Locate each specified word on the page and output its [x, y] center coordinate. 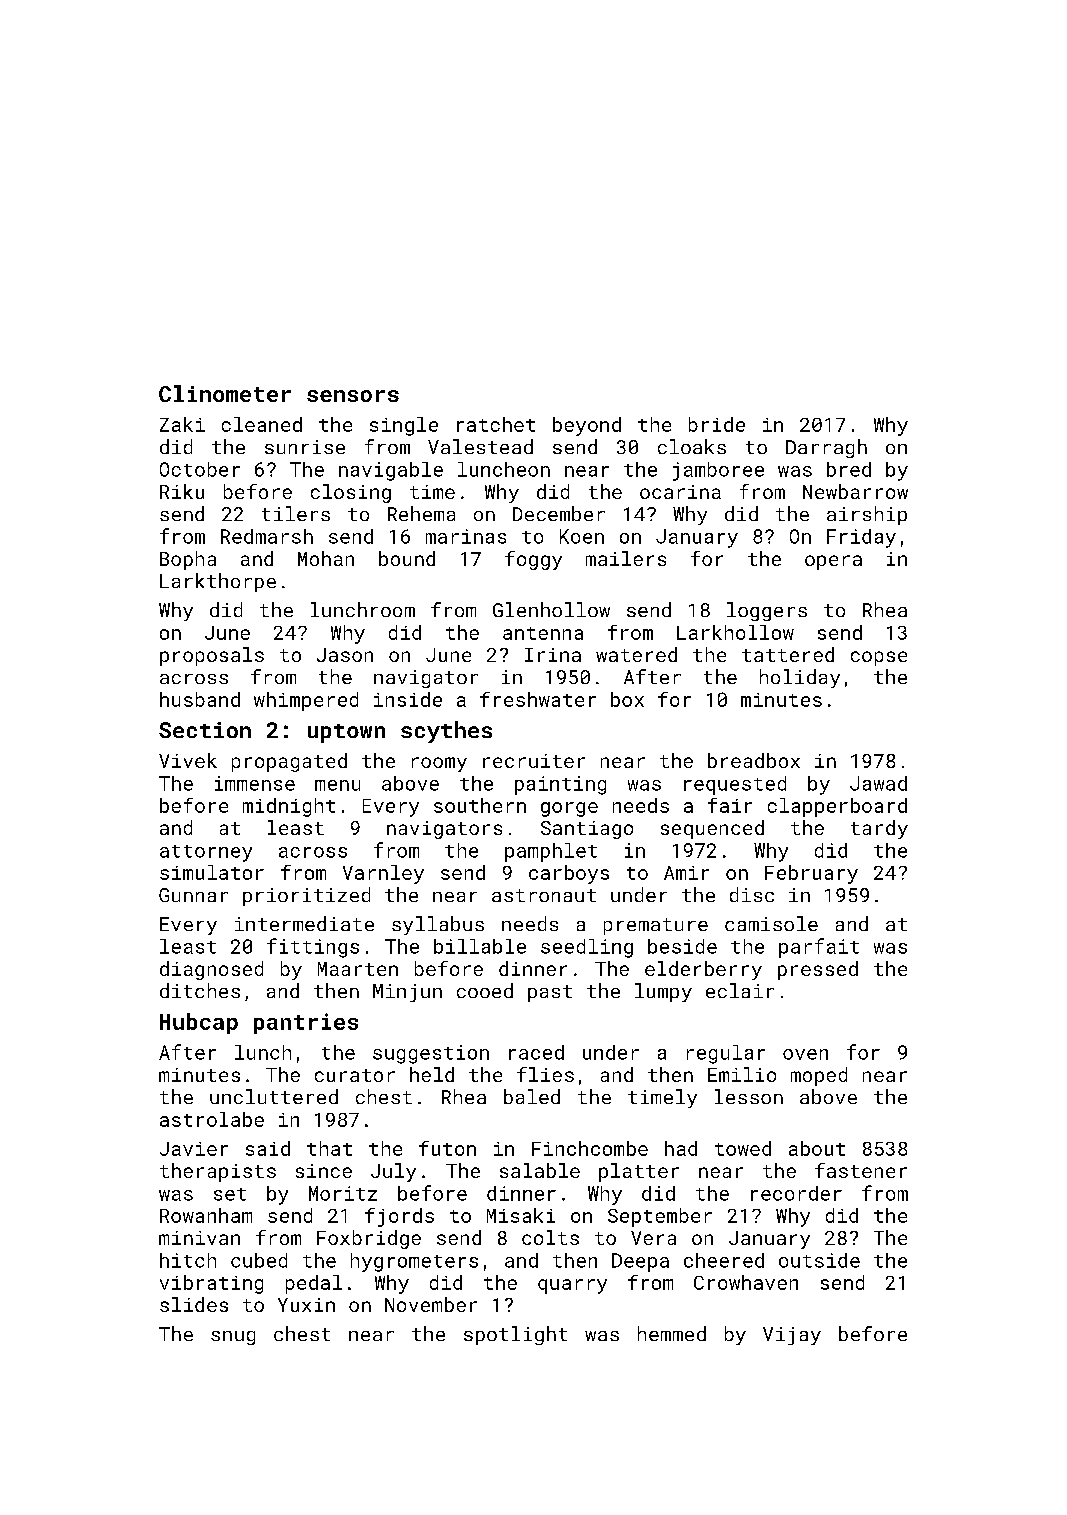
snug [233, 1338]
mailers [626, 558]
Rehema [421, 513]
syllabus [438, 925]
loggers [767, 611]
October [200, 469]
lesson [749, 1096]
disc [752, 894]
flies [545, 1074]
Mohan [326, 558]
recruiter [534, 761]
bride [717, 424]
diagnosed [211, 970]
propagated [289, 762]
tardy [879, 829]
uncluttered [274, 1096]
